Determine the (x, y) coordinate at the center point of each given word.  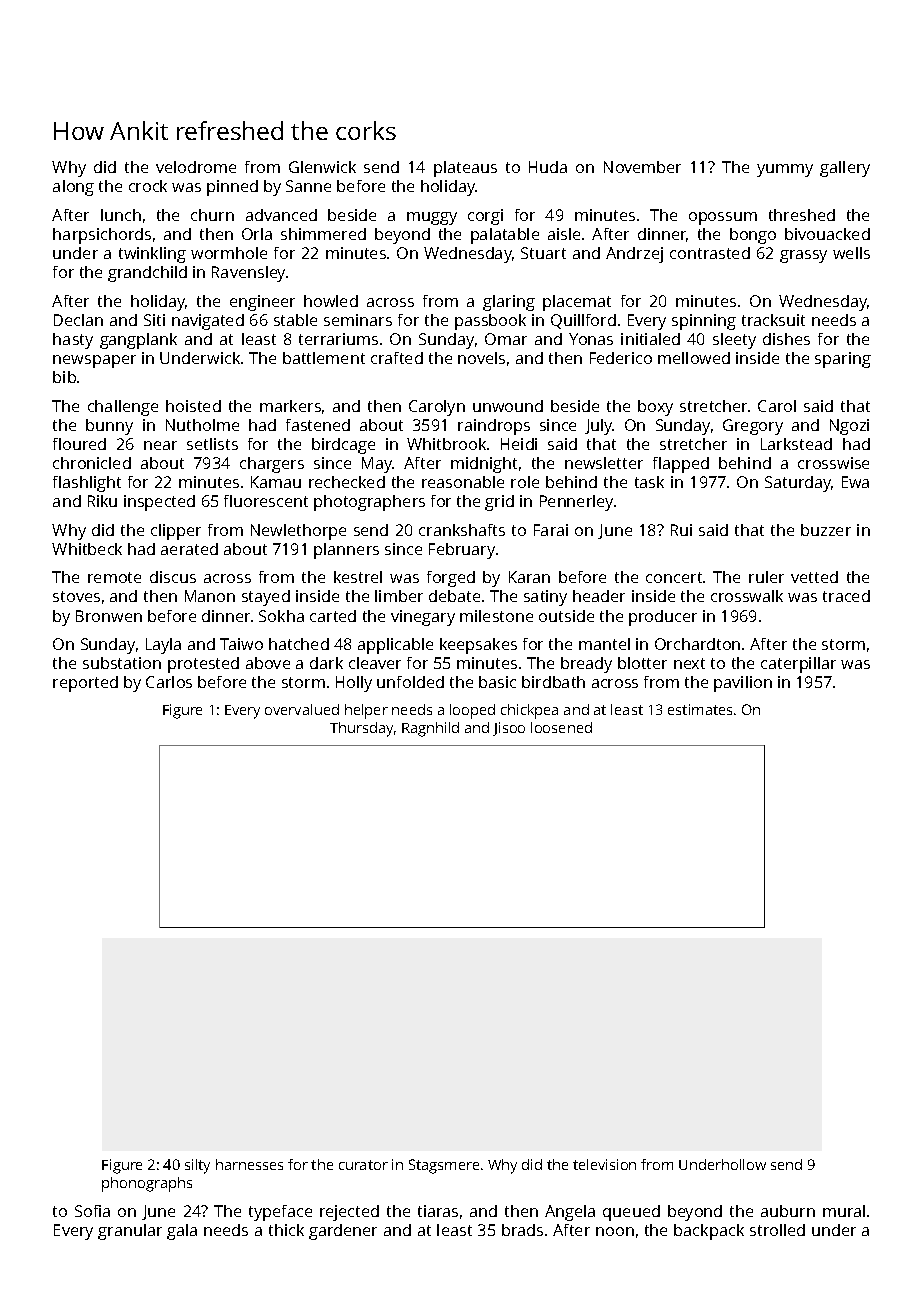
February (462, 551)
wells (851, 253)
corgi (485, 217)
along (73, 188)
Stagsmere (444, 1166)
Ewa (855, 482)
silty (197, 1166)
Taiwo (241, 644)
